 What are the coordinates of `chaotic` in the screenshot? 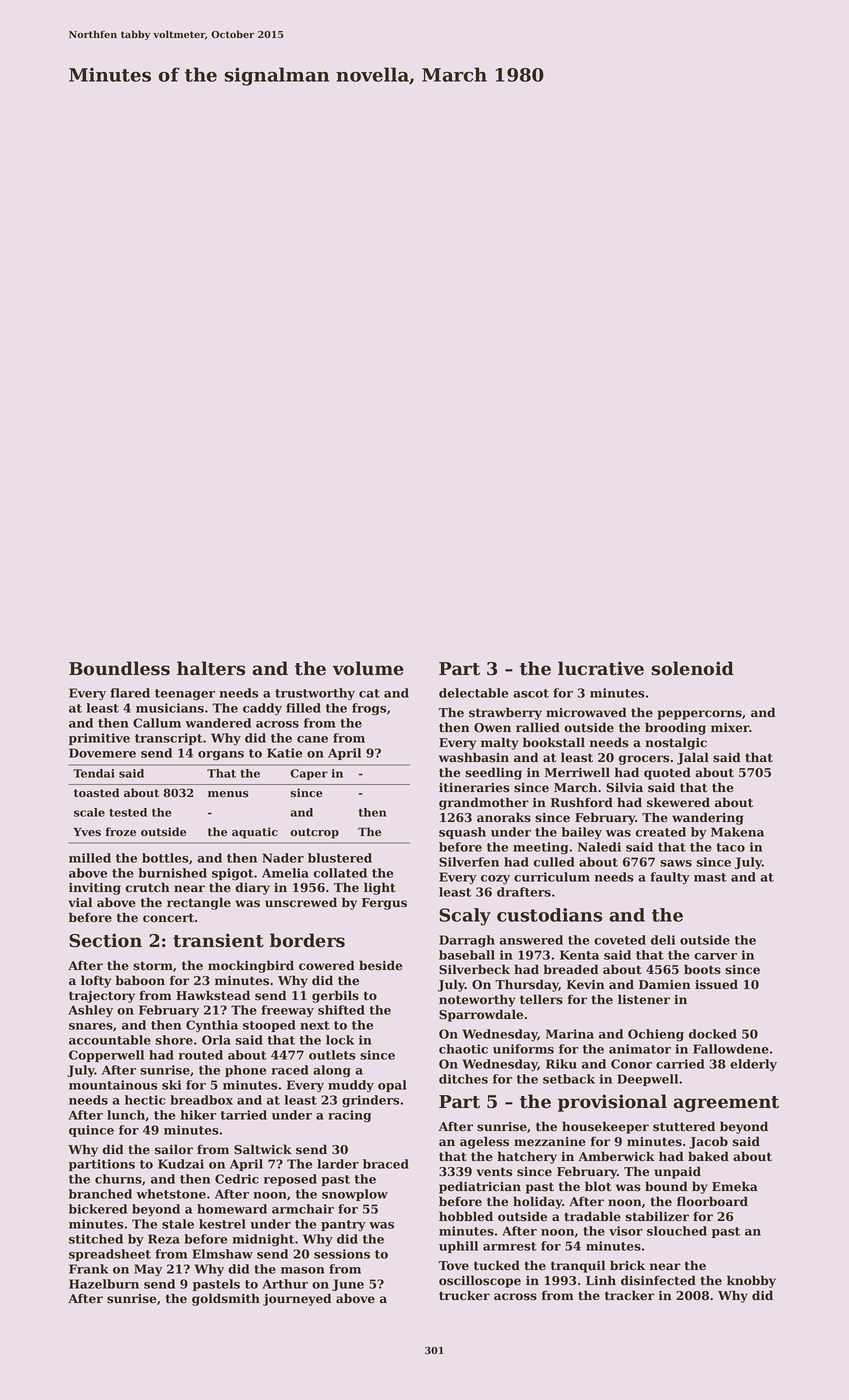 It's located at (463, 1049).
